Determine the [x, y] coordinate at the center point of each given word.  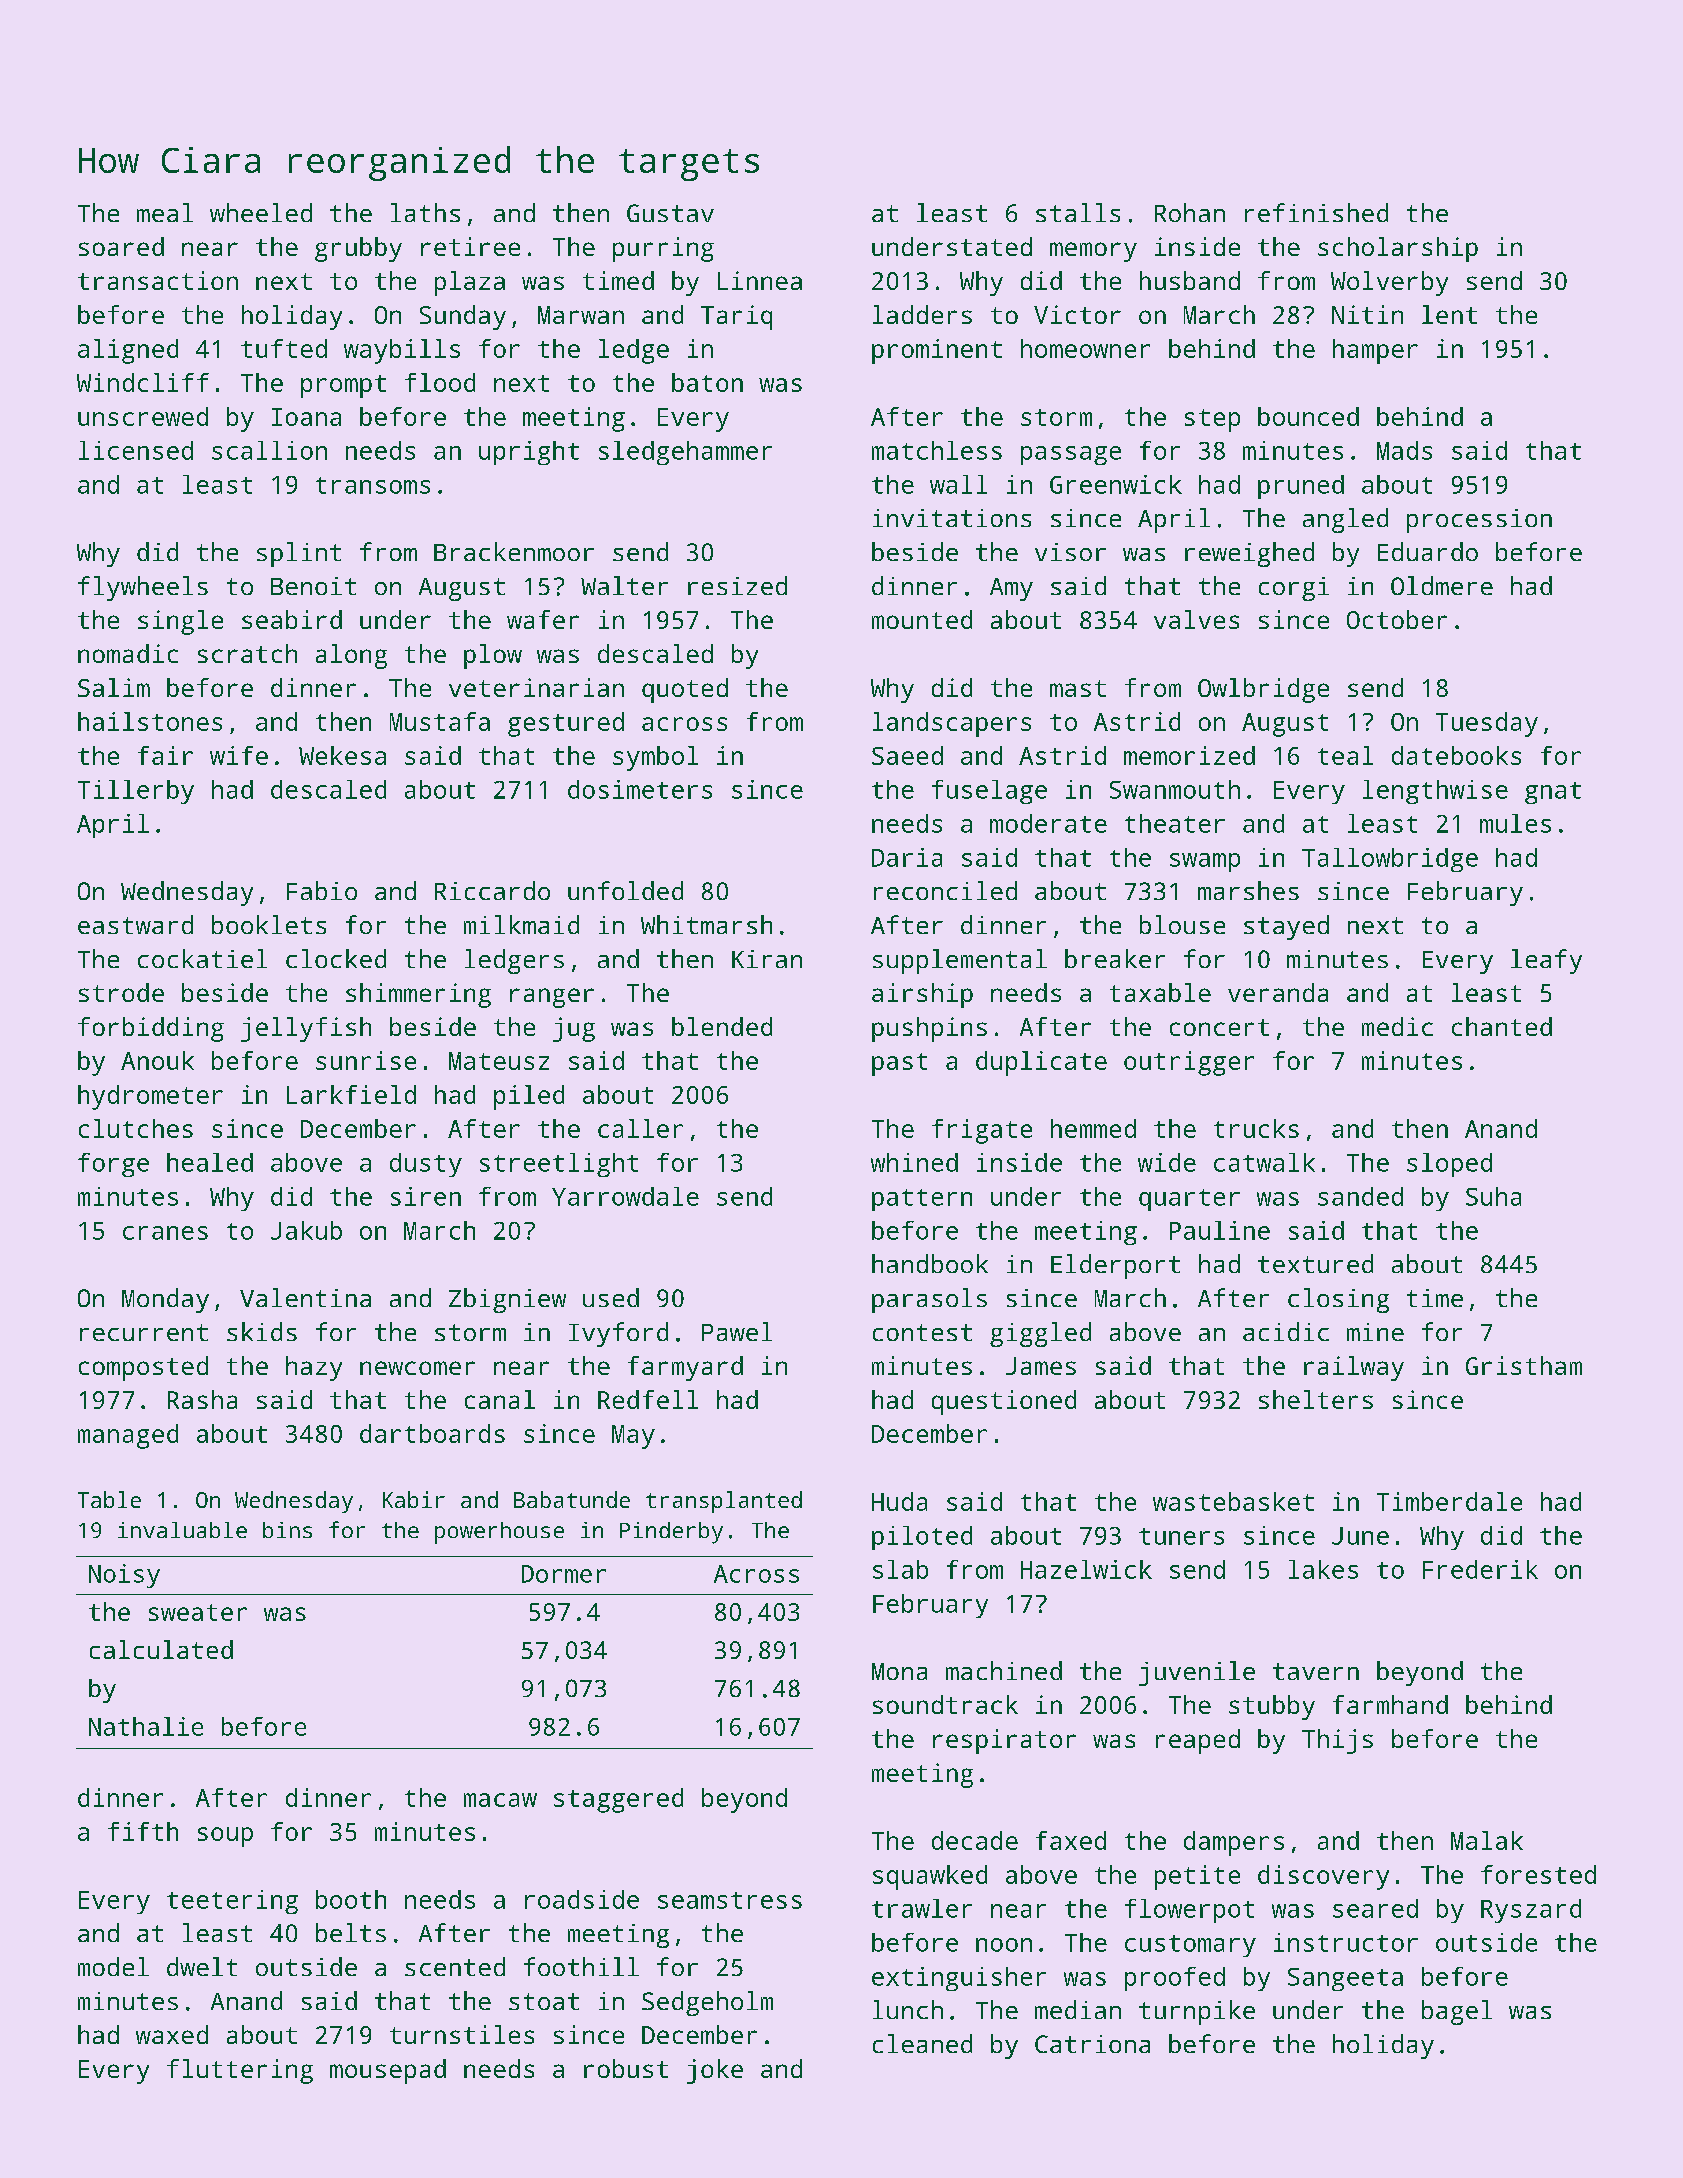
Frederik [1480, 1569]
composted [143, 1368]
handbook [930, 1263]
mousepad [388, 2071]
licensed [136, 450]
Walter [624, 585]
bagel [1457, 2012]
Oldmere [1442, 585]
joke [715, 2071]
